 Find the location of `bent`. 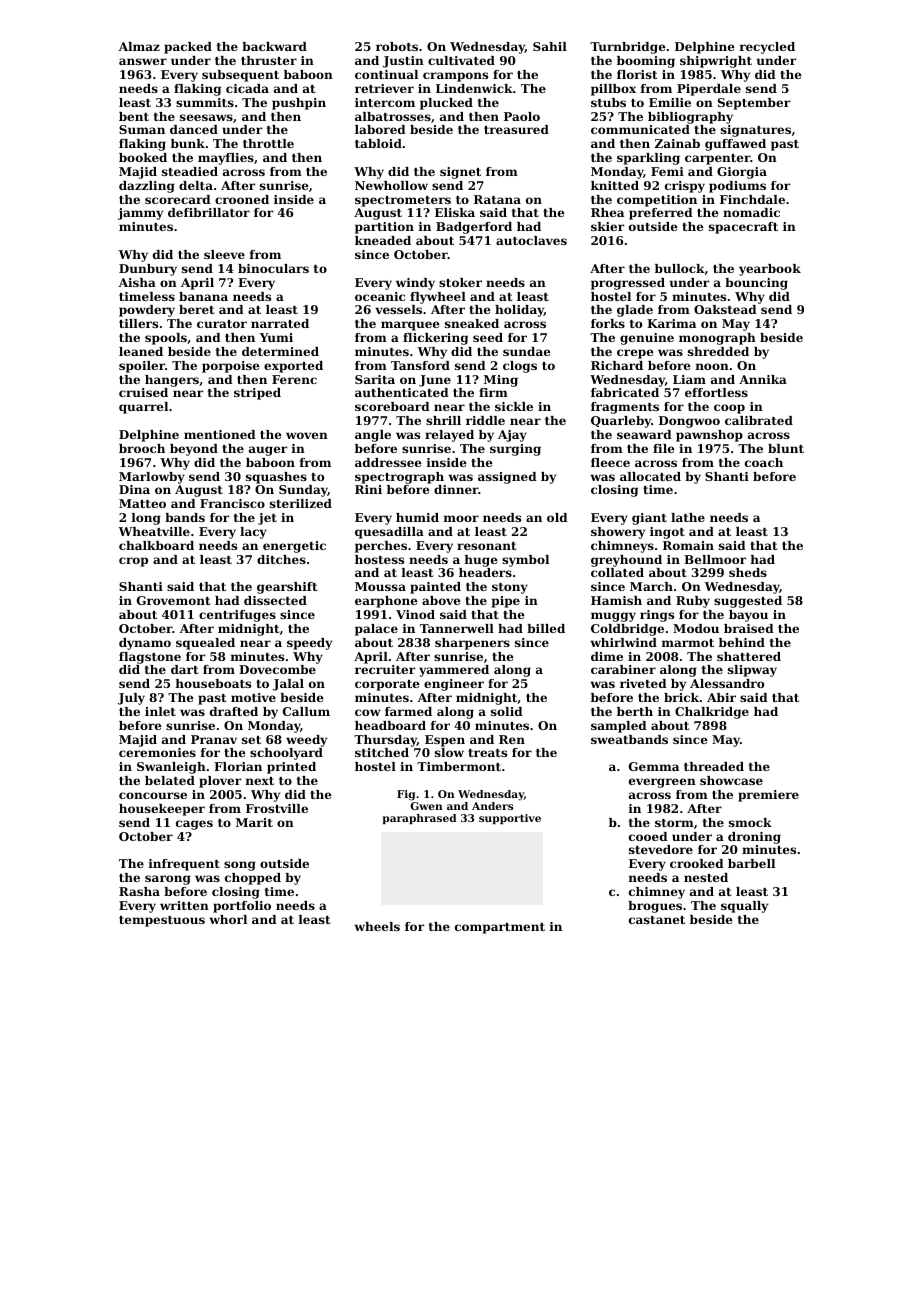

bent is located at coordinates (134, 116).
